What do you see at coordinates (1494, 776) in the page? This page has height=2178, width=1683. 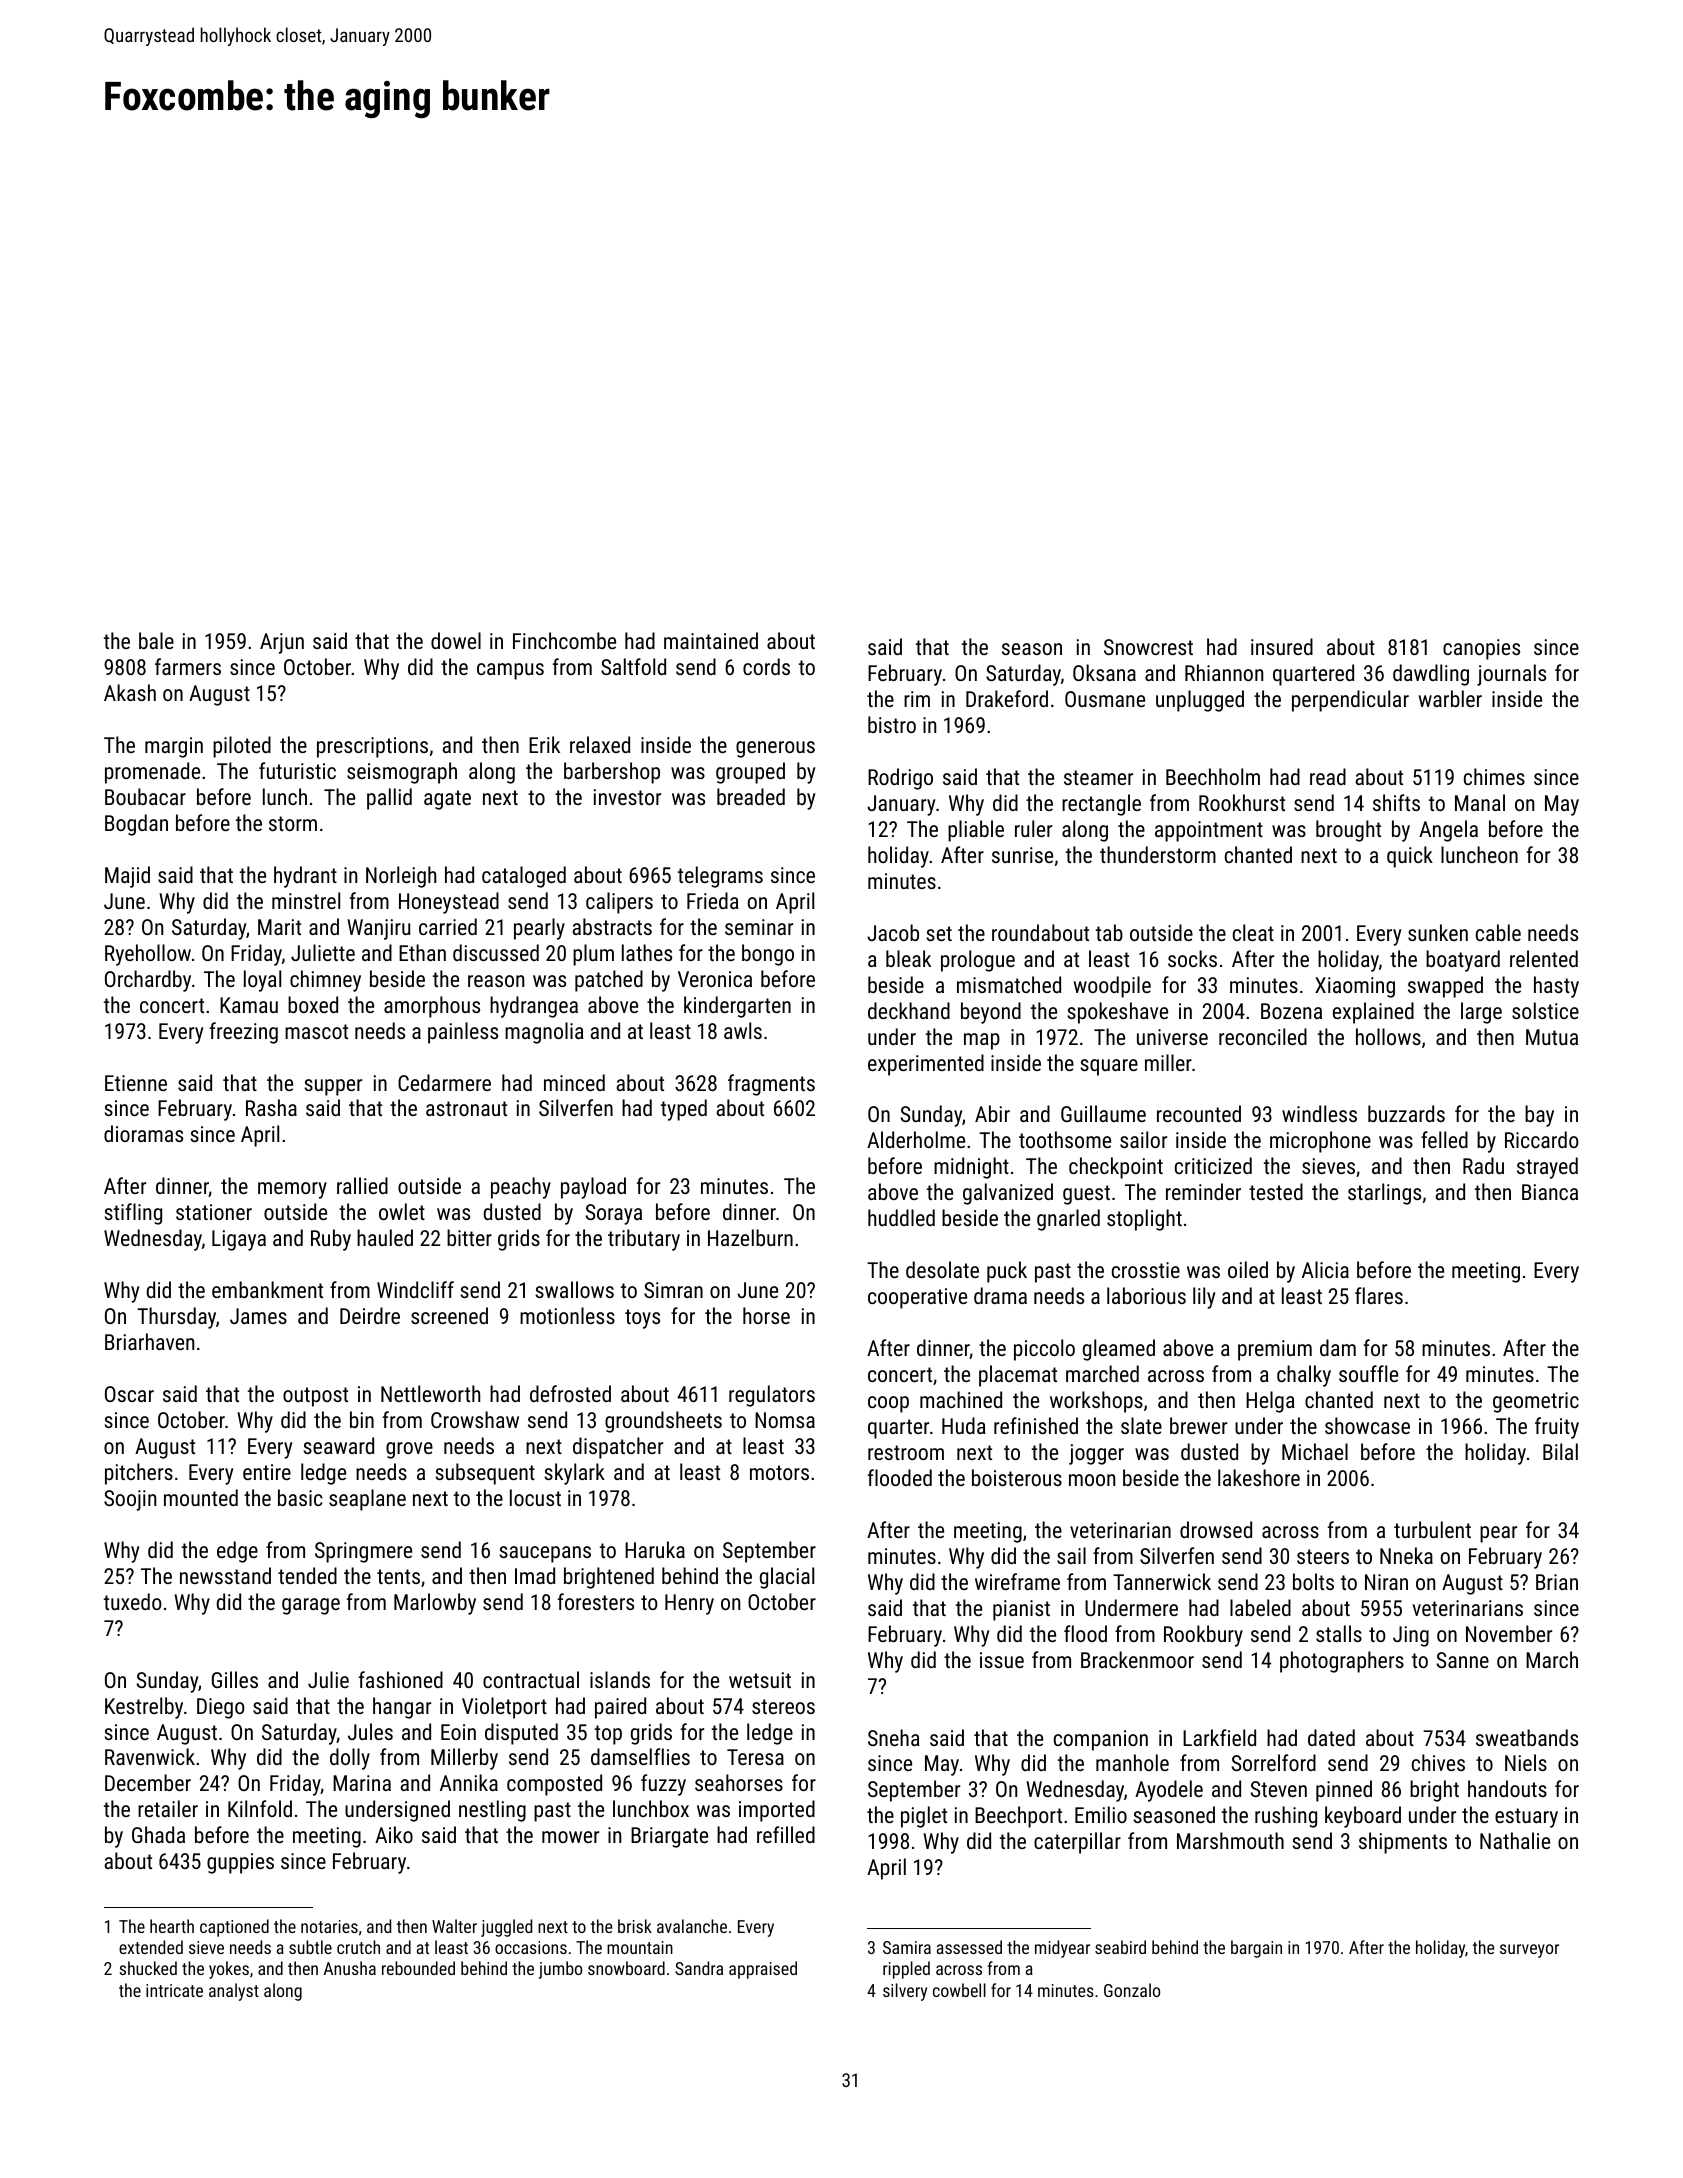 I see `chimes` at bounding box center [1494, 776].
